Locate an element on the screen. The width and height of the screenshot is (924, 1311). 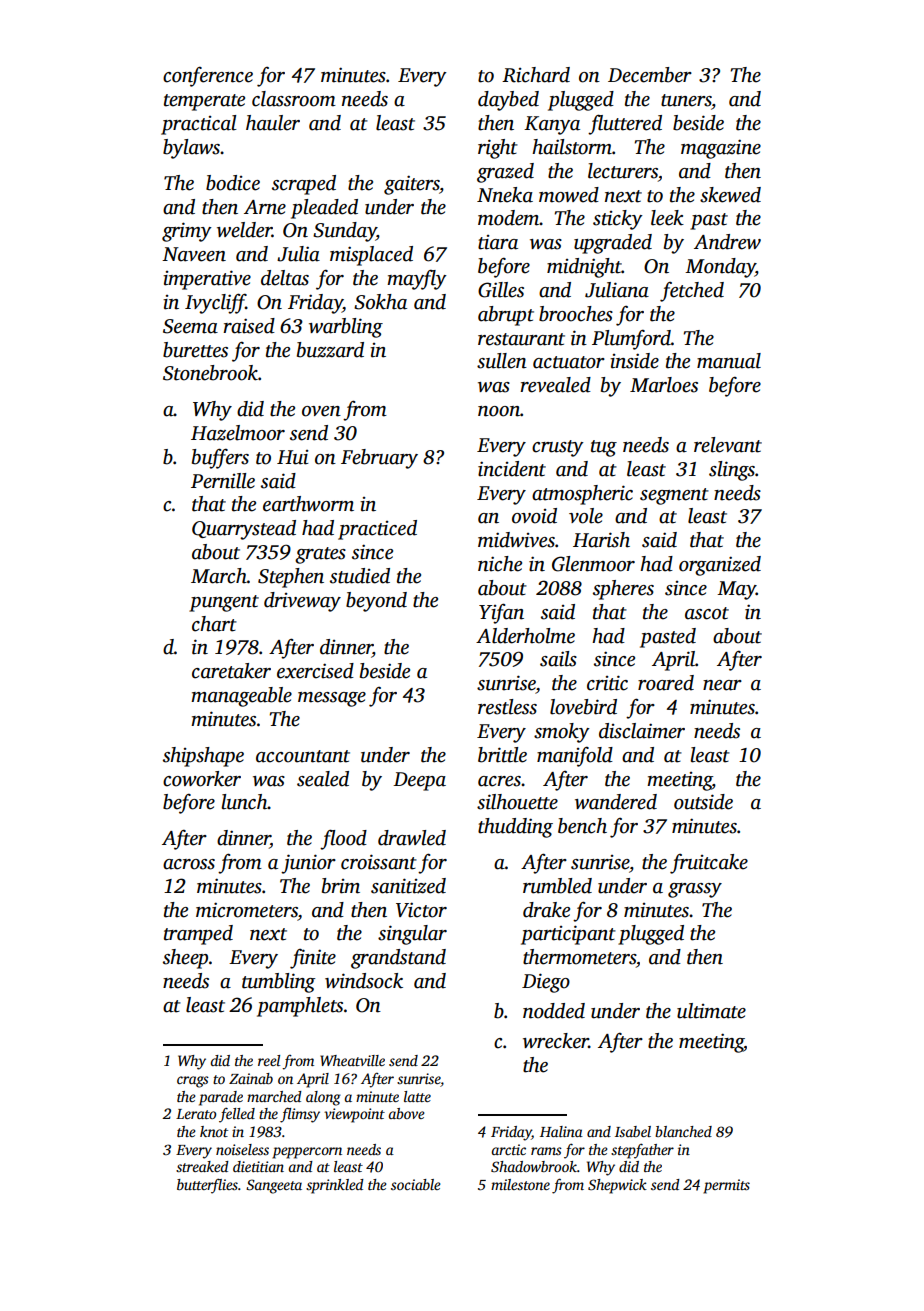
chart is located at coordinates (214, 624).
